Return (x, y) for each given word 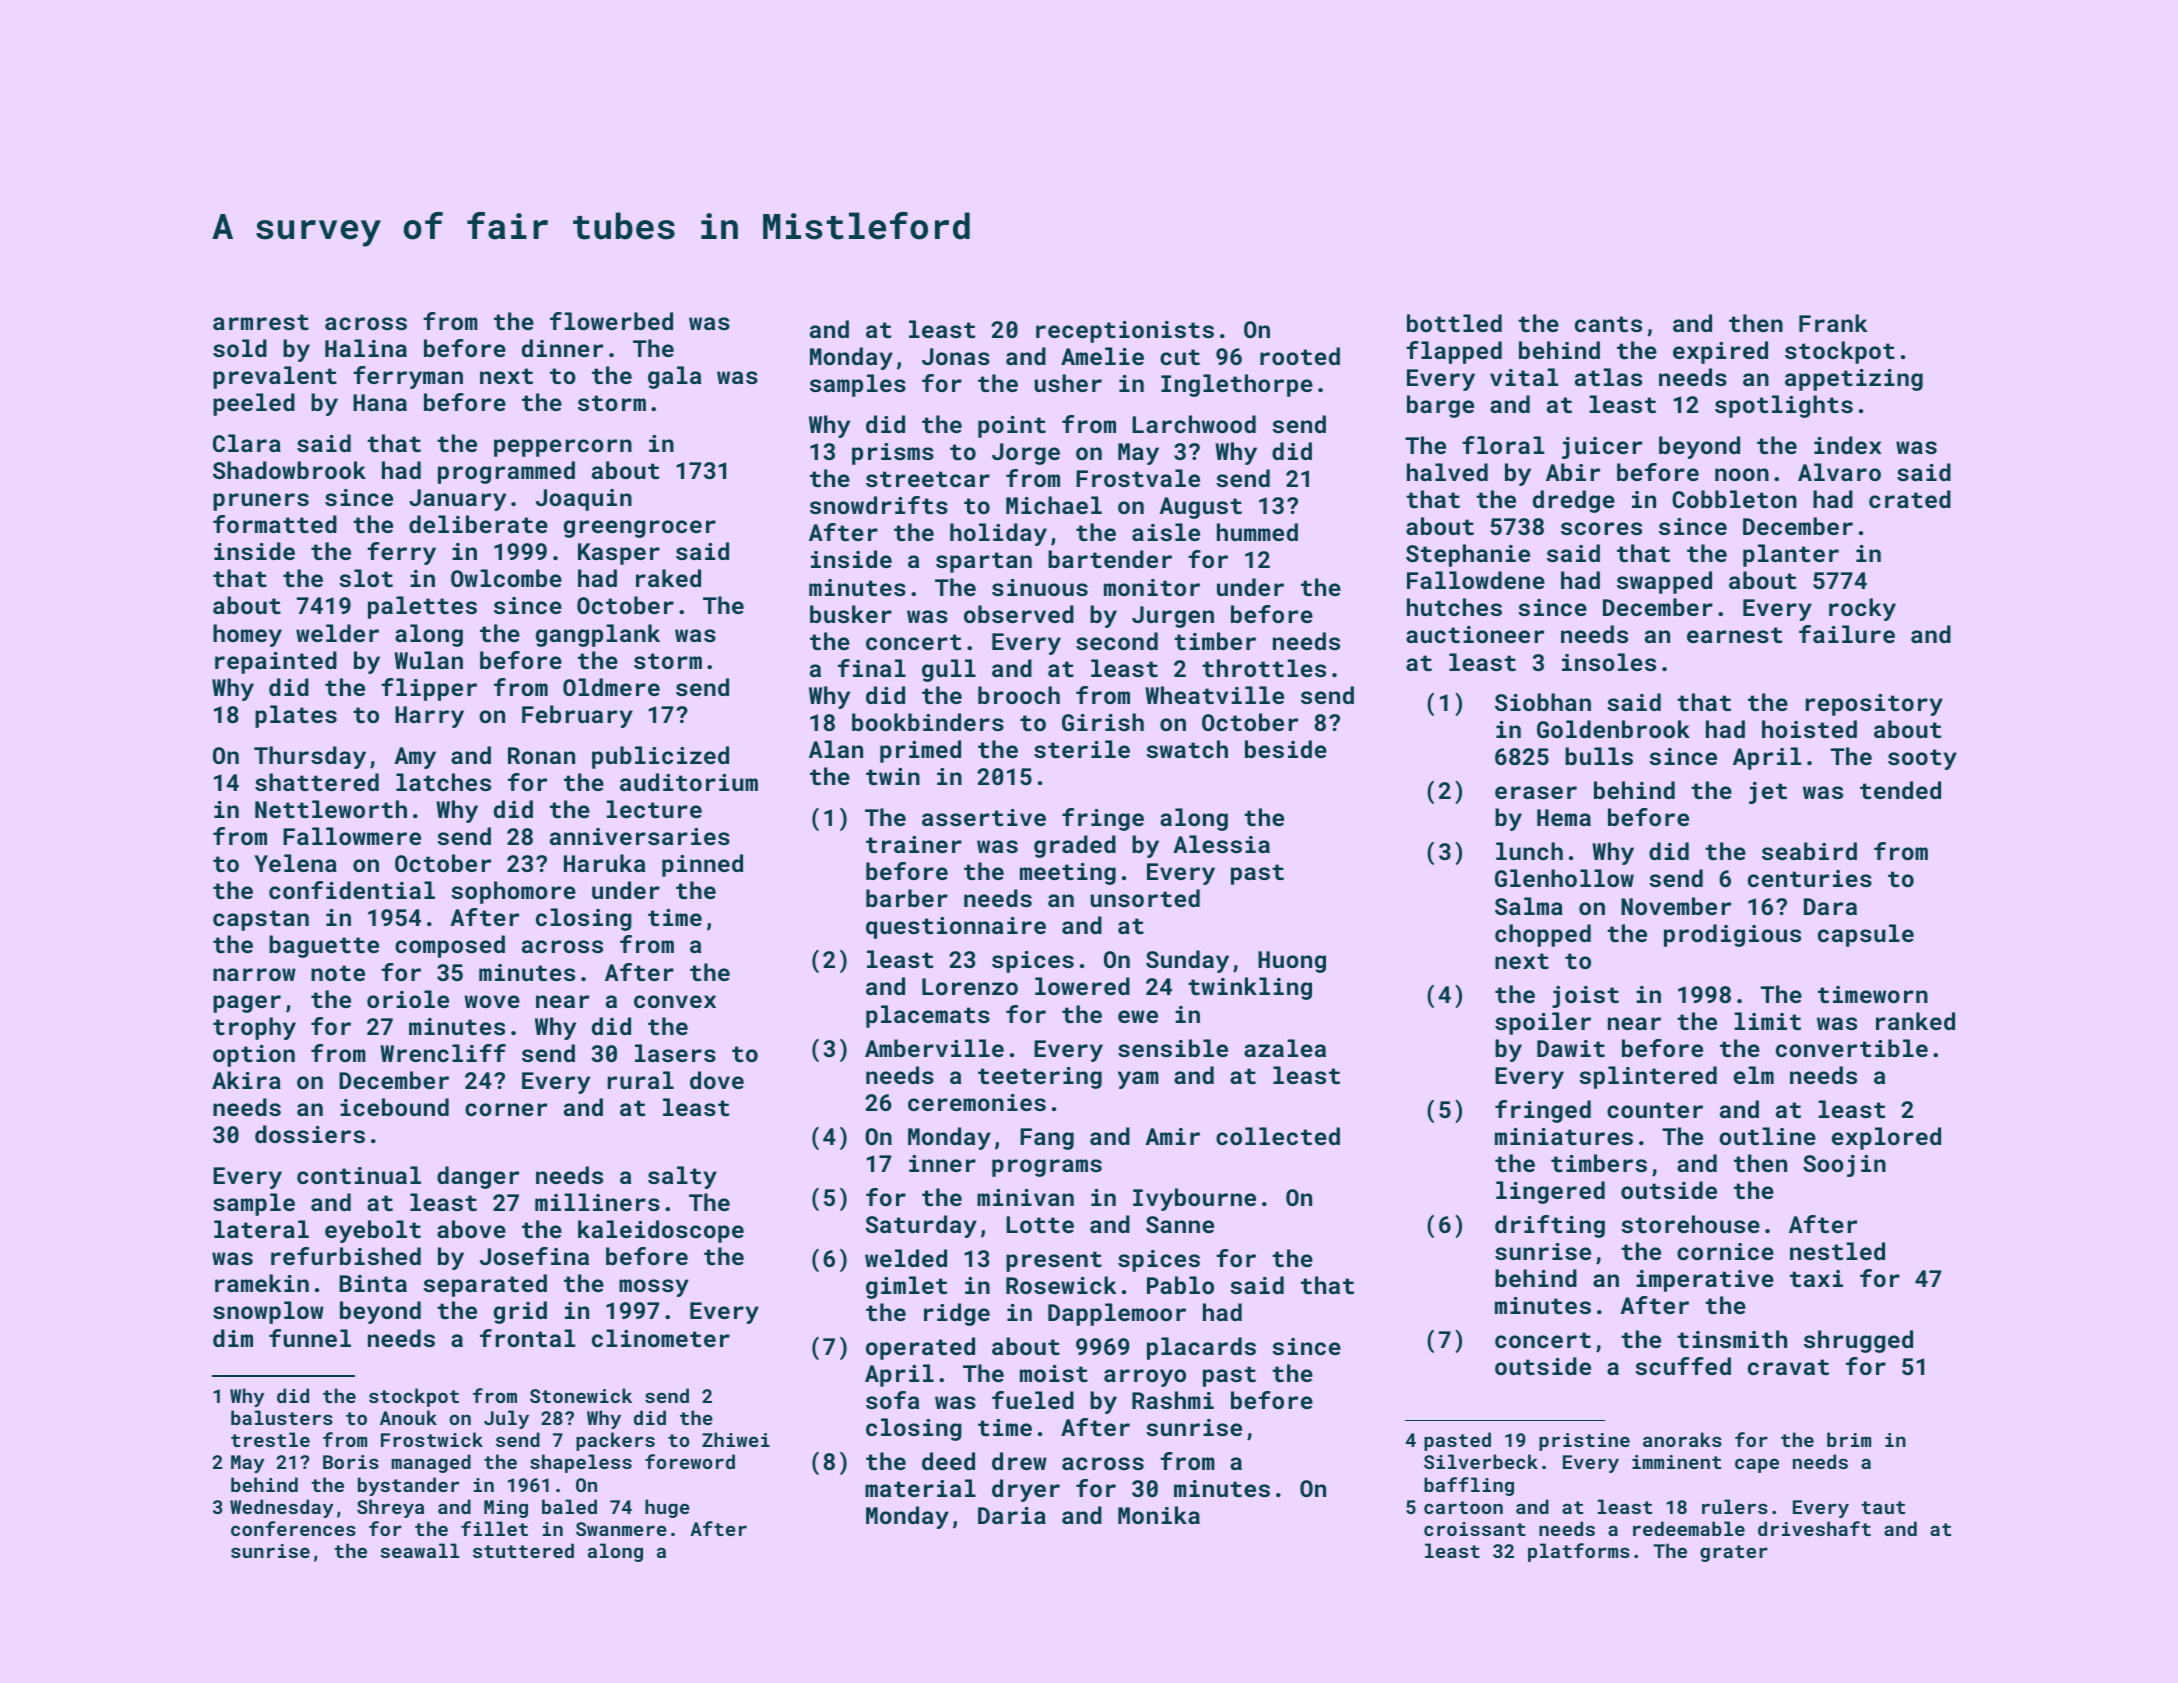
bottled (1454, 323)
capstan (261, 920)
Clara (247, 443)
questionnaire (956, 928)
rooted (1300, 356)
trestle (270, 1439)
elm (1754, 1075)
